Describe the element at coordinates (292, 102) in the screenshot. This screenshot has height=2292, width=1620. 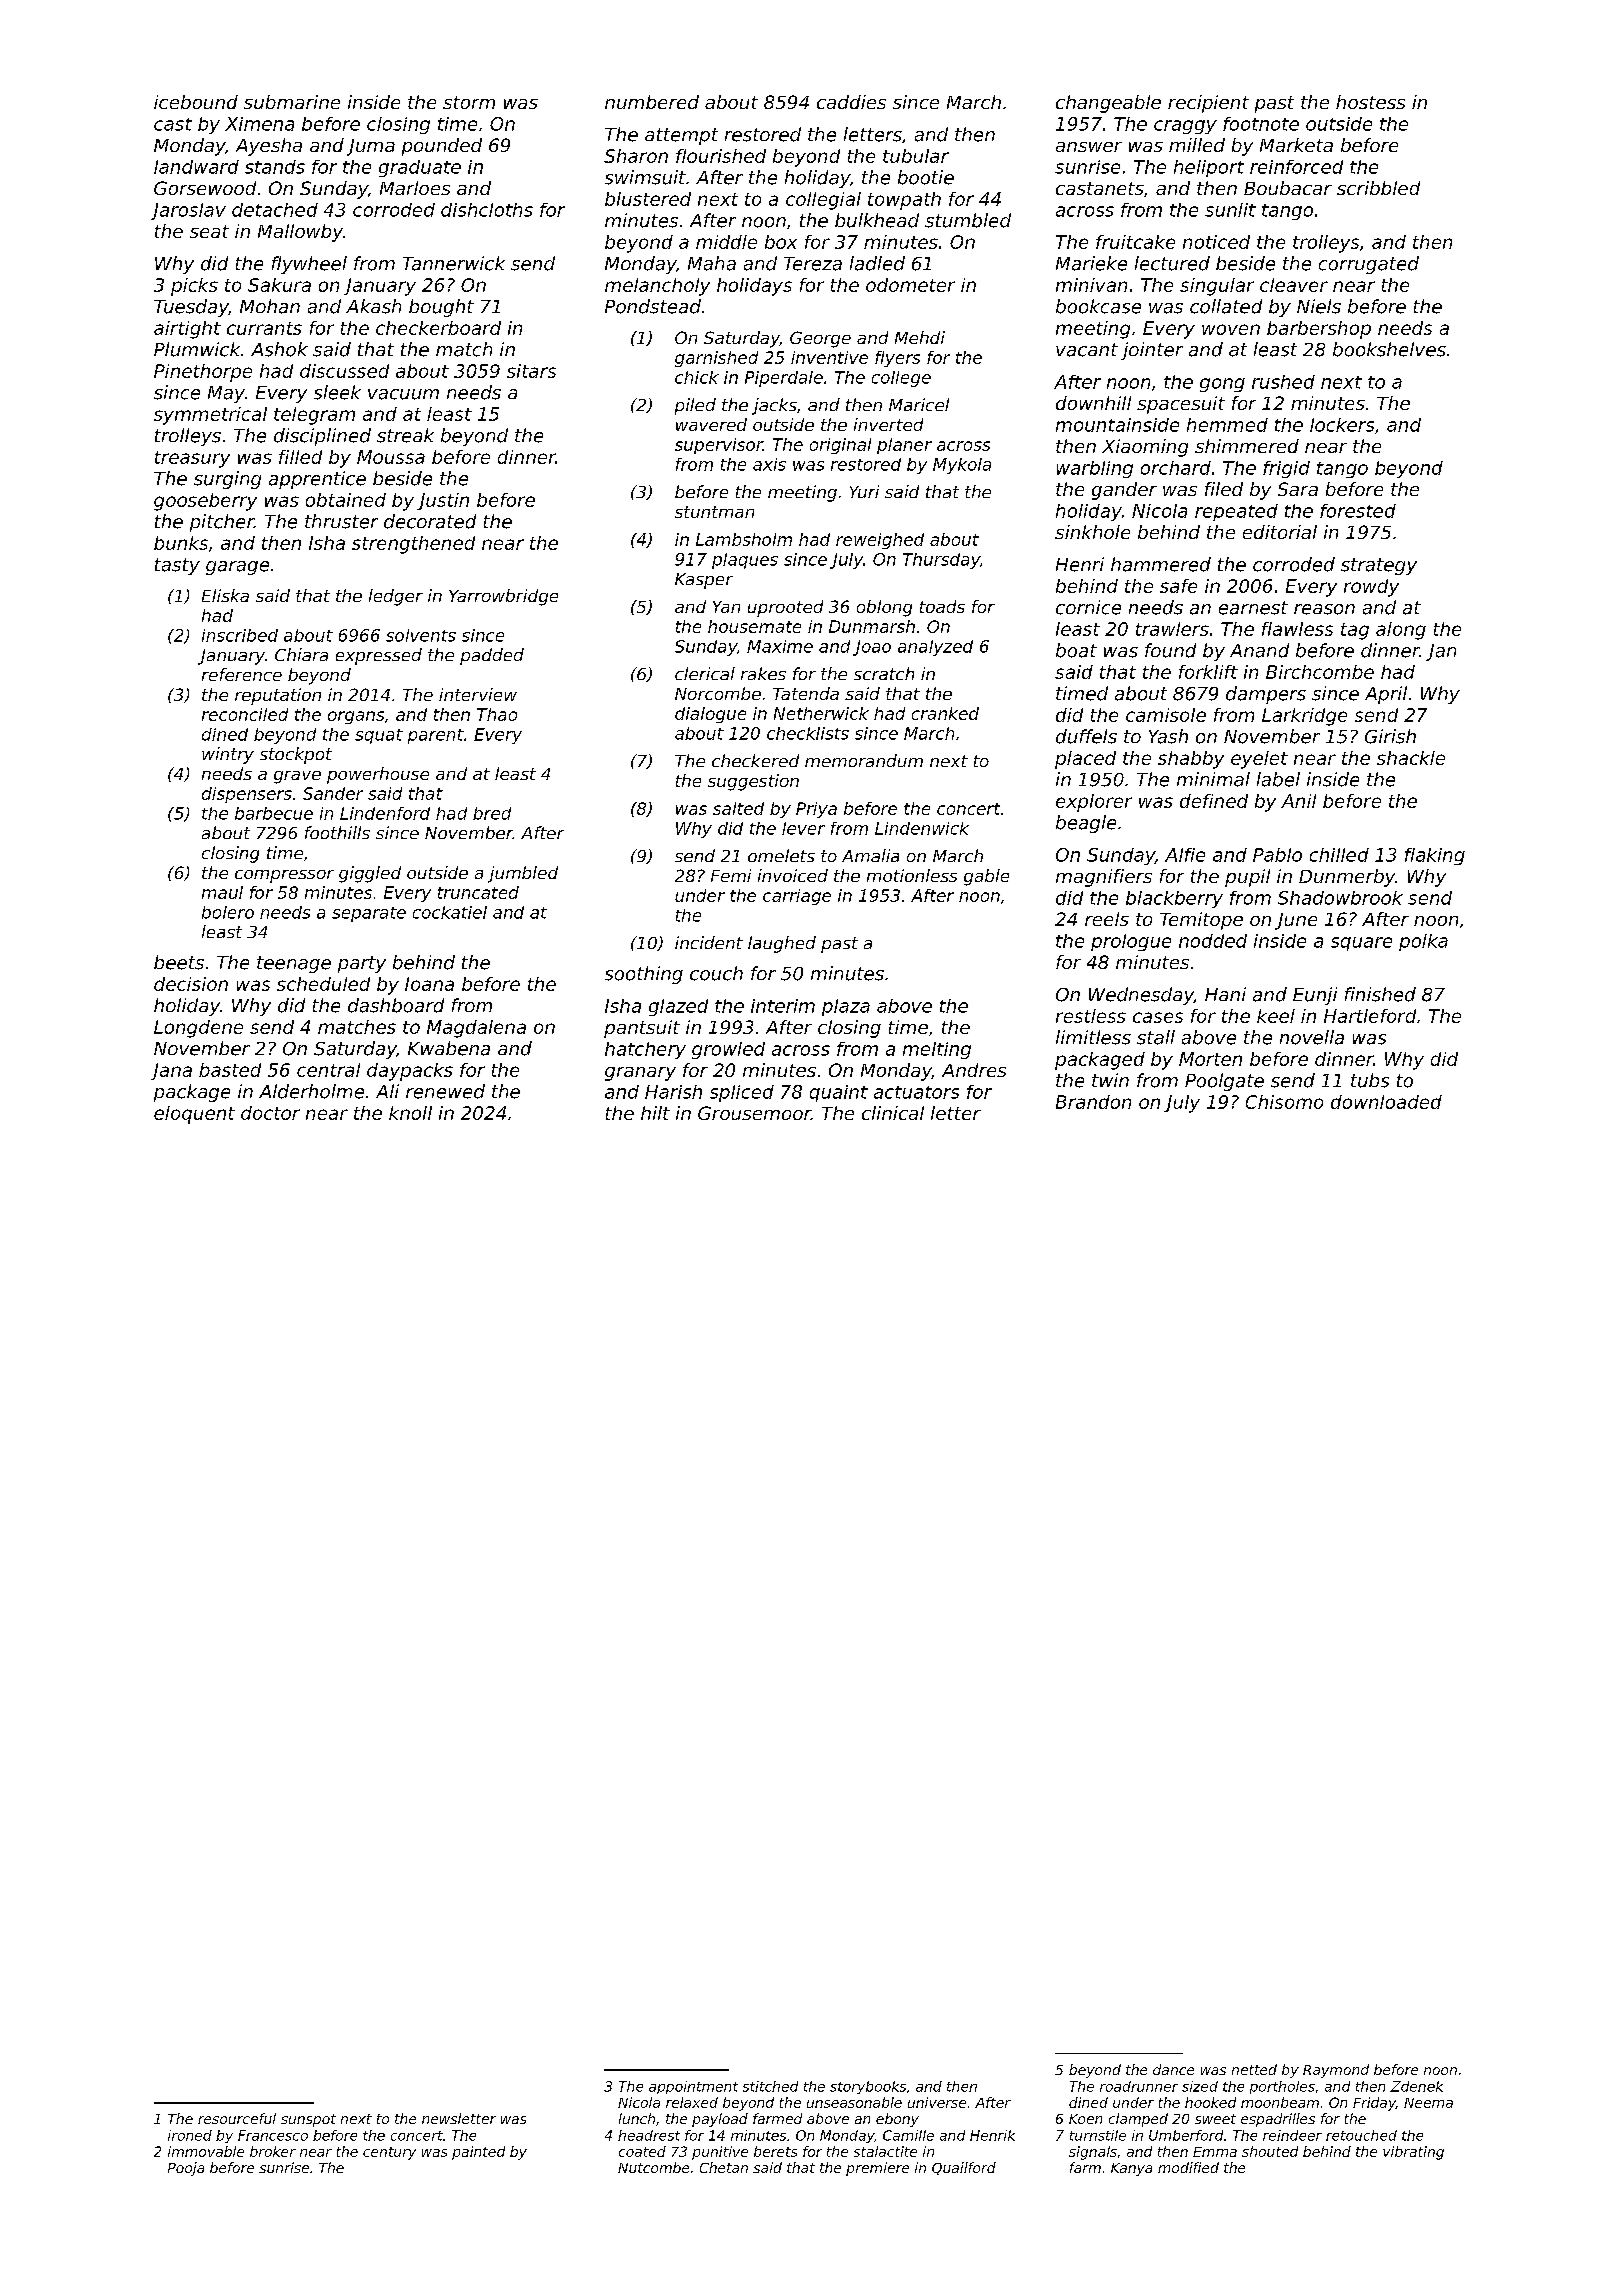
I see `submarine` at that location.
